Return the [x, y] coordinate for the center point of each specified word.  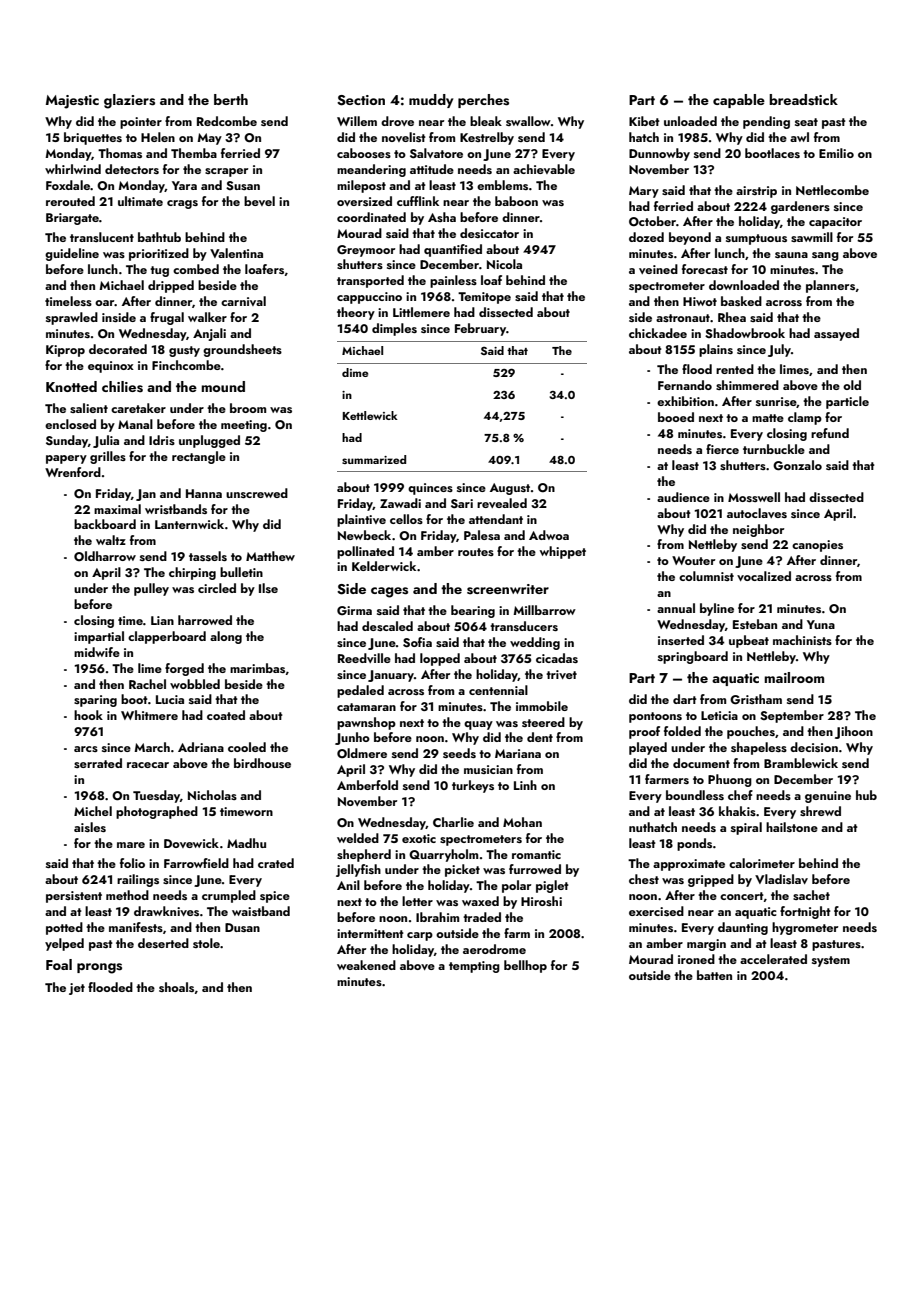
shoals [176, 987]
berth [231, 99]
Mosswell [754, 497]
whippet [563, 552]
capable [739, 101]
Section [361, 100]
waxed [480, 901]
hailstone [792, 827]
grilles [108, 457]
